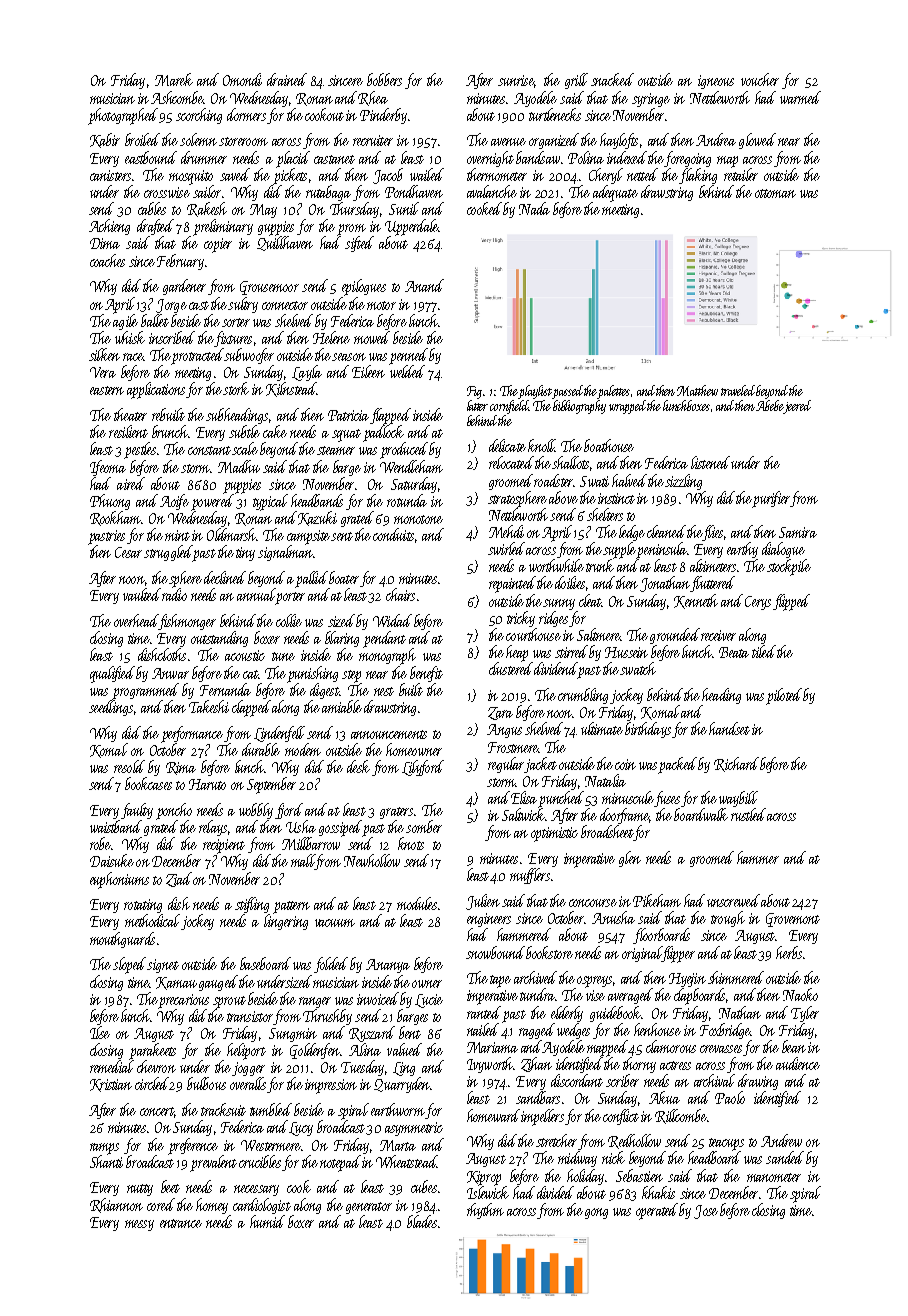  What do you see at coordinates (139, 1225) in the page?
I see `messy` at bounding box center [139, 1225].
